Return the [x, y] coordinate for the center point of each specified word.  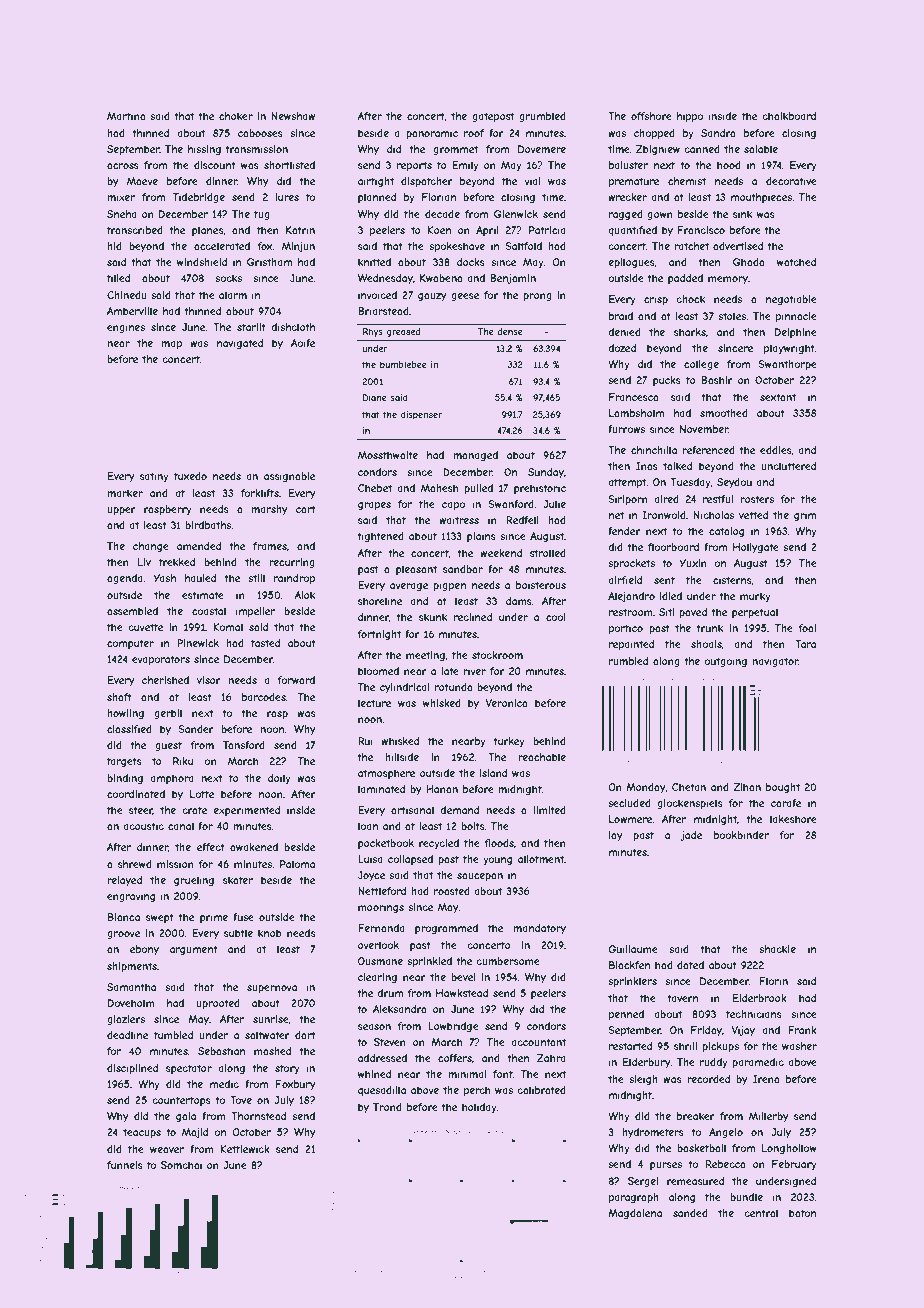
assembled [132, 611]
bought [783, 788]
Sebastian [221, 1051]
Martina [126, 116]
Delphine [796, 333]
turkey [509, 742]
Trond [387, 1107]
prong [537, 297]
